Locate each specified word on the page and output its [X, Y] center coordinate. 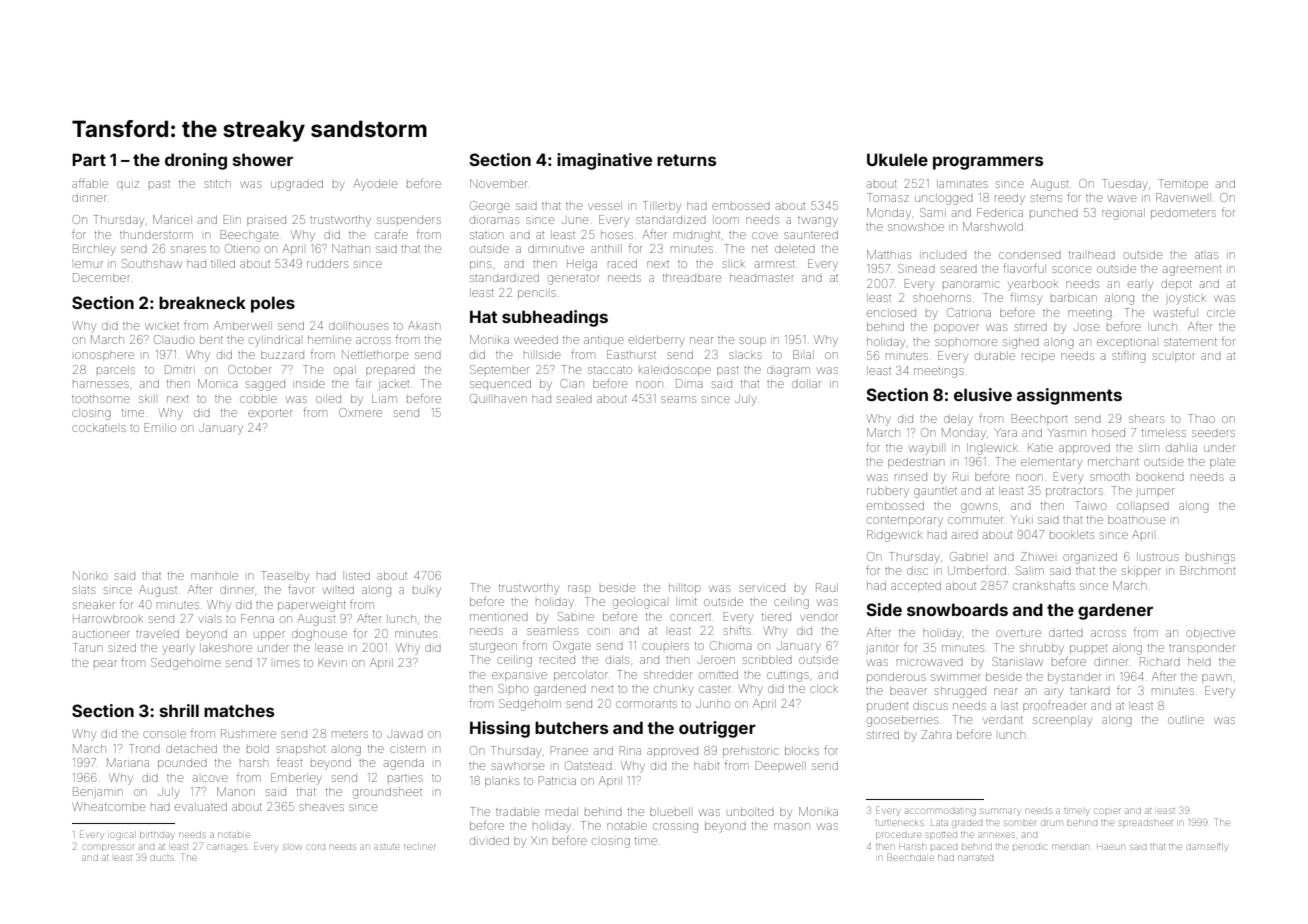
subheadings [555, 318]
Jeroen [716, 660]
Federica [1000, 212]
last [1009, 705]
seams [678, 399]
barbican [1074, 297]
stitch [217, 184]
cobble [258, 398]
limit [686, 601]
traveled [157, 633]
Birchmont [1208, 570]
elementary [1051, 463]
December [101, 277]
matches [239, 710]
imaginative [604, 161]
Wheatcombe [108, 806]
